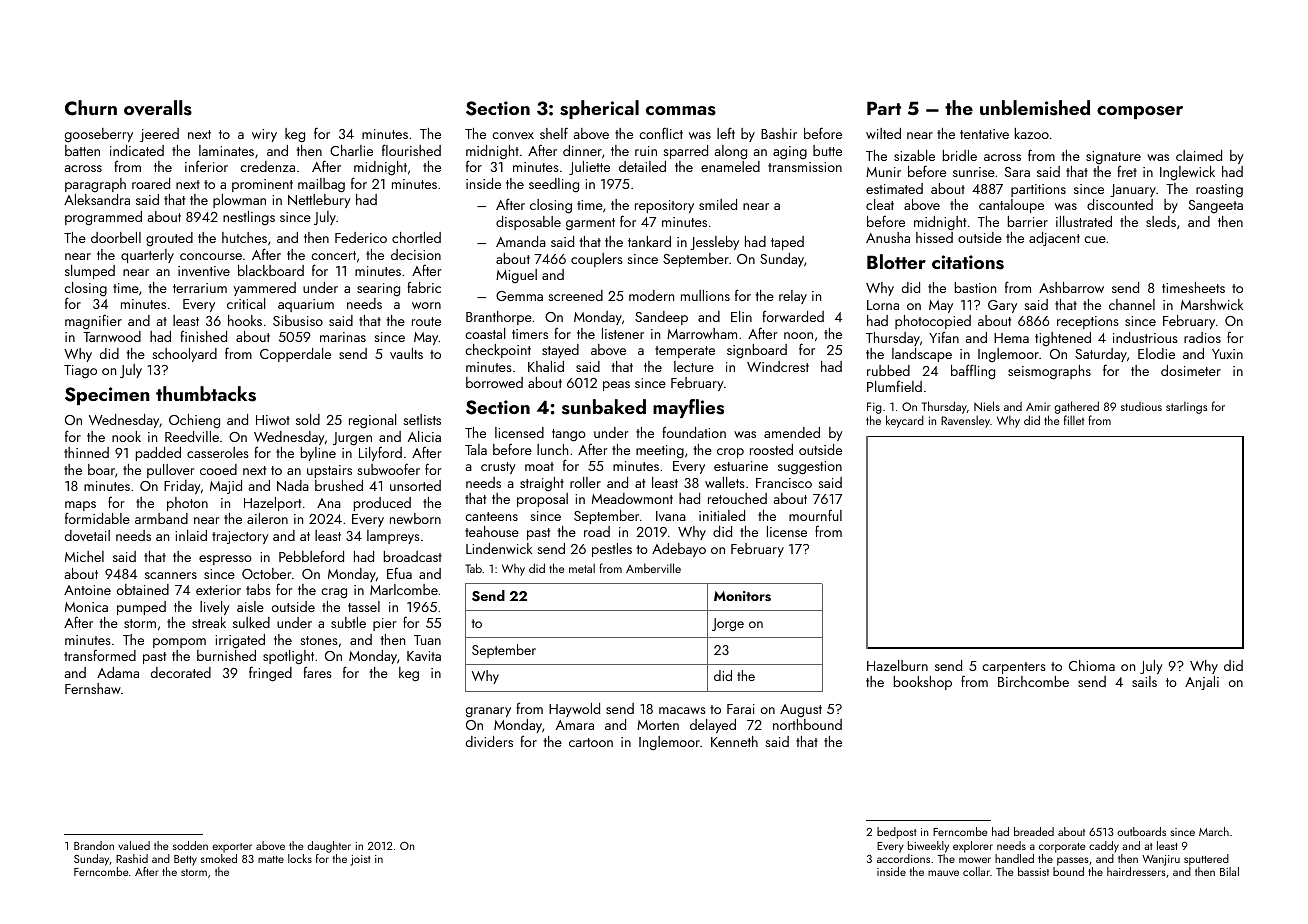 The height and width of the screenshot is (924, 1308). What do you see at coordinates (232, 848) in the screenshot?
I see `exporter` at bounding box center [232, 848].
